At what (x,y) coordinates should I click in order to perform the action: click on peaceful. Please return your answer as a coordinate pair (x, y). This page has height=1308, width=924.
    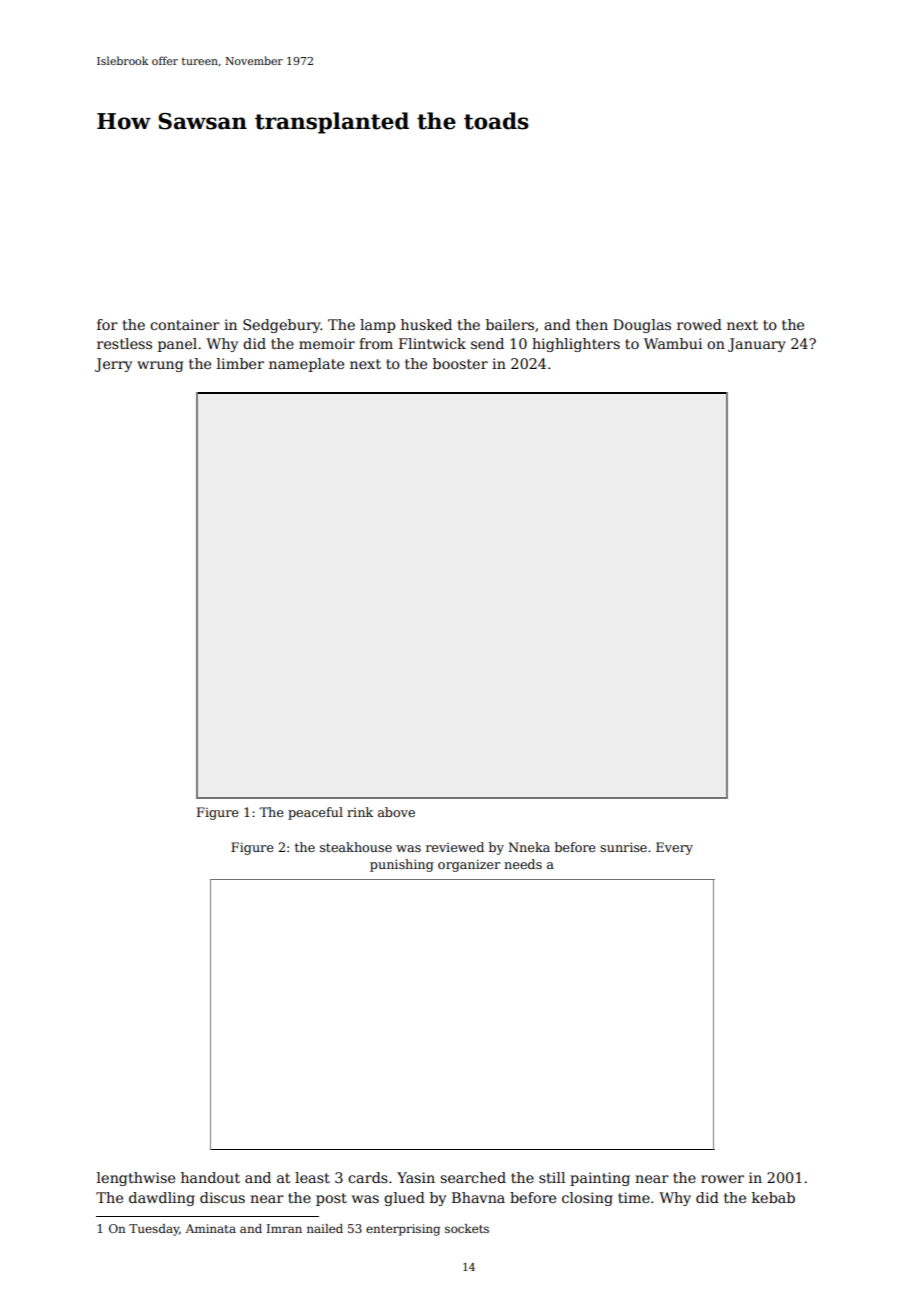
    Looking at the image, I should click on (315, 813).
